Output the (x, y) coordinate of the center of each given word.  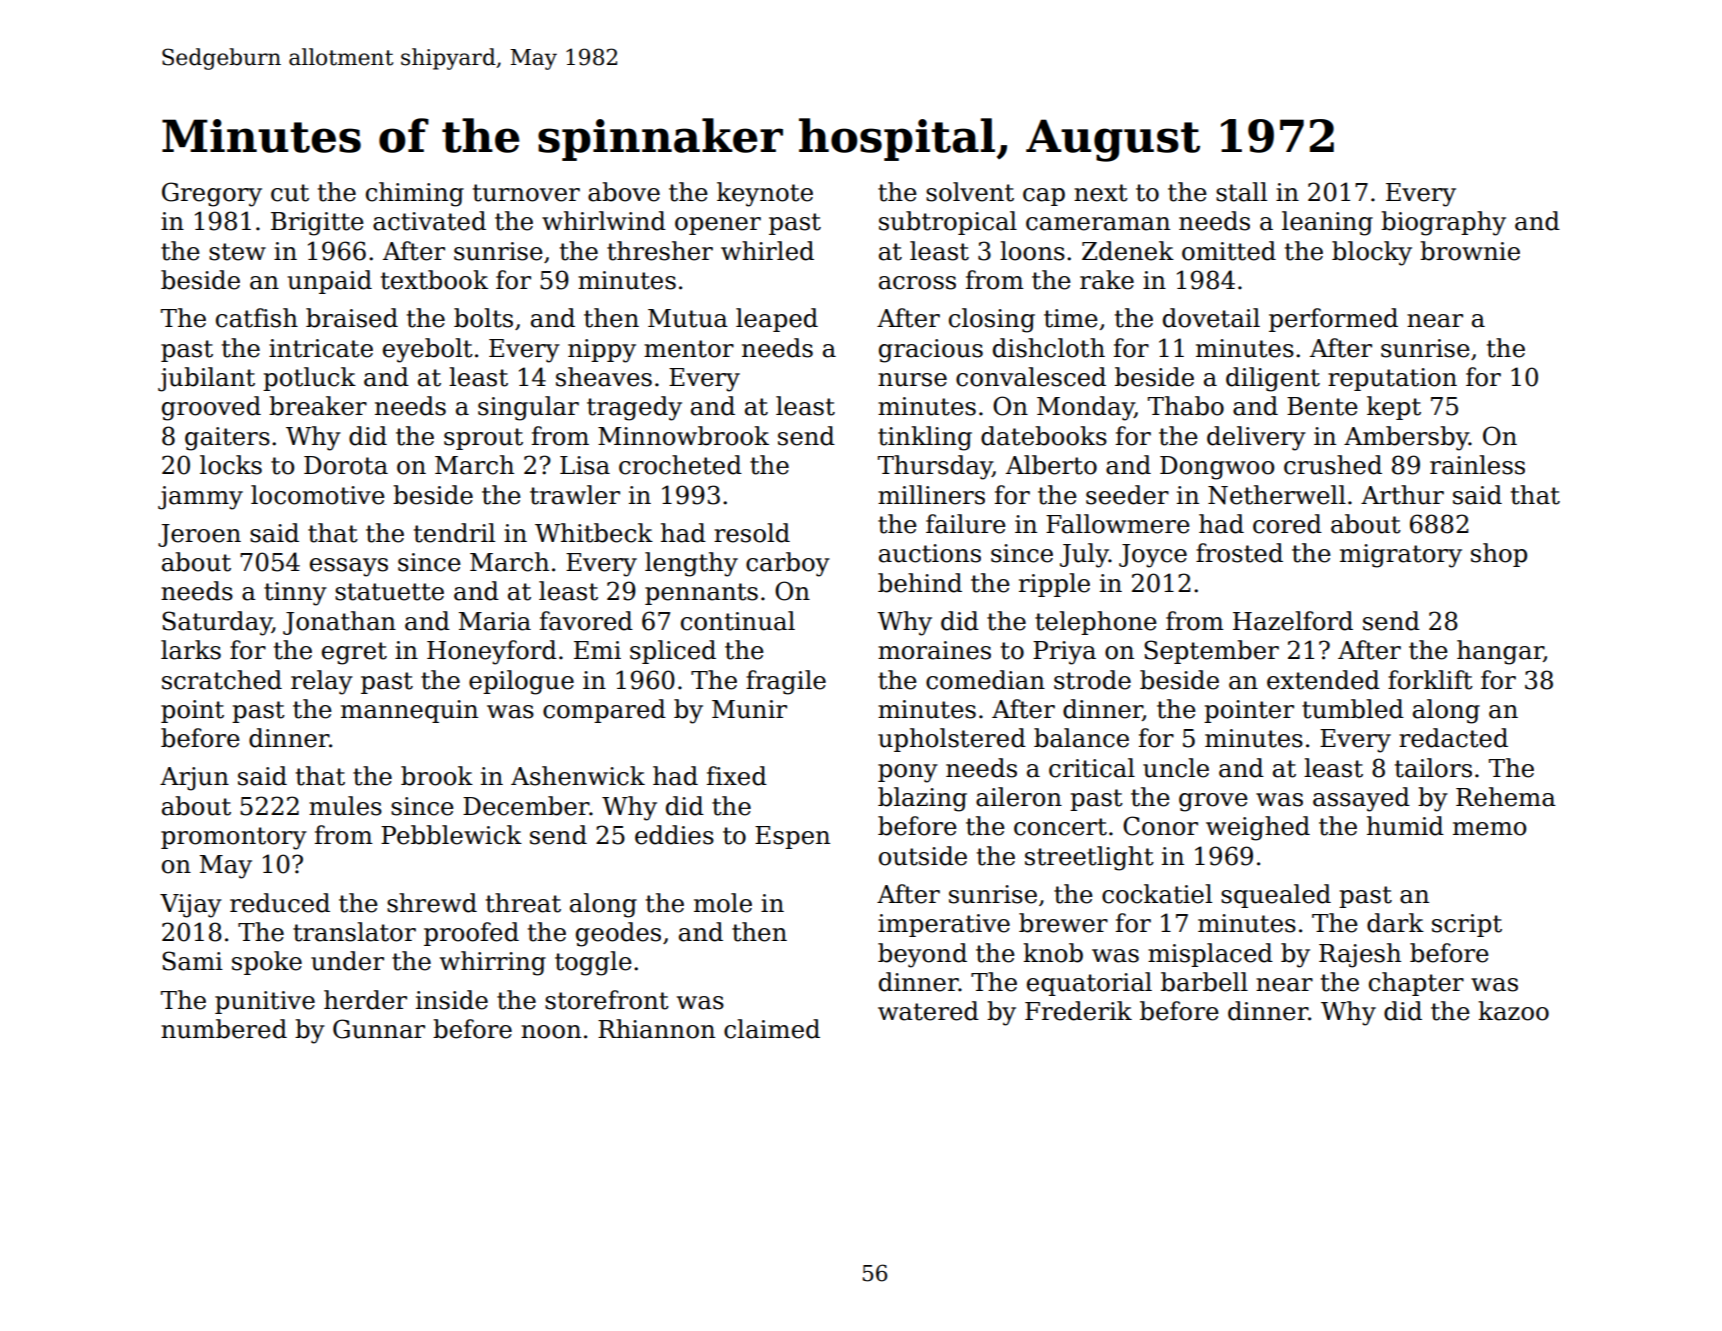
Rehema (1506, 797)
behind (920, 583)
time (1071, 318)
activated (429, 221)
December (526, 806)
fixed (737, 776)
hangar (1500, 652)
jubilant (206, 379)
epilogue (521, 682)
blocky (1372, 253)
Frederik (1078, 1011)
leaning (1327, 223)
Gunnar (379, 1029)
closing (992, 320)
